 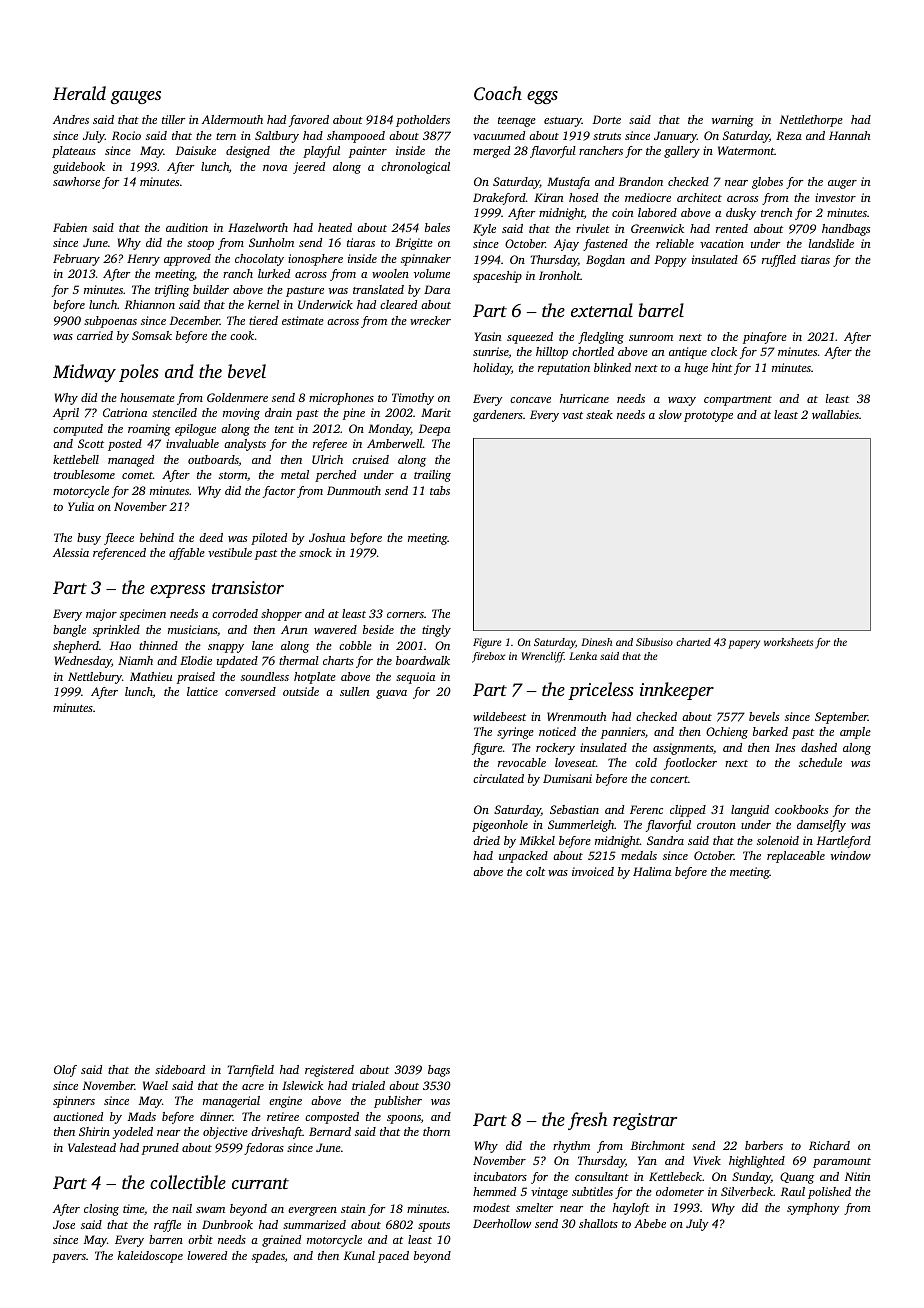 What do you see at coordinates (820, 762) in the screenshot?
I see `schedule` at bounding box center [820, 762].
